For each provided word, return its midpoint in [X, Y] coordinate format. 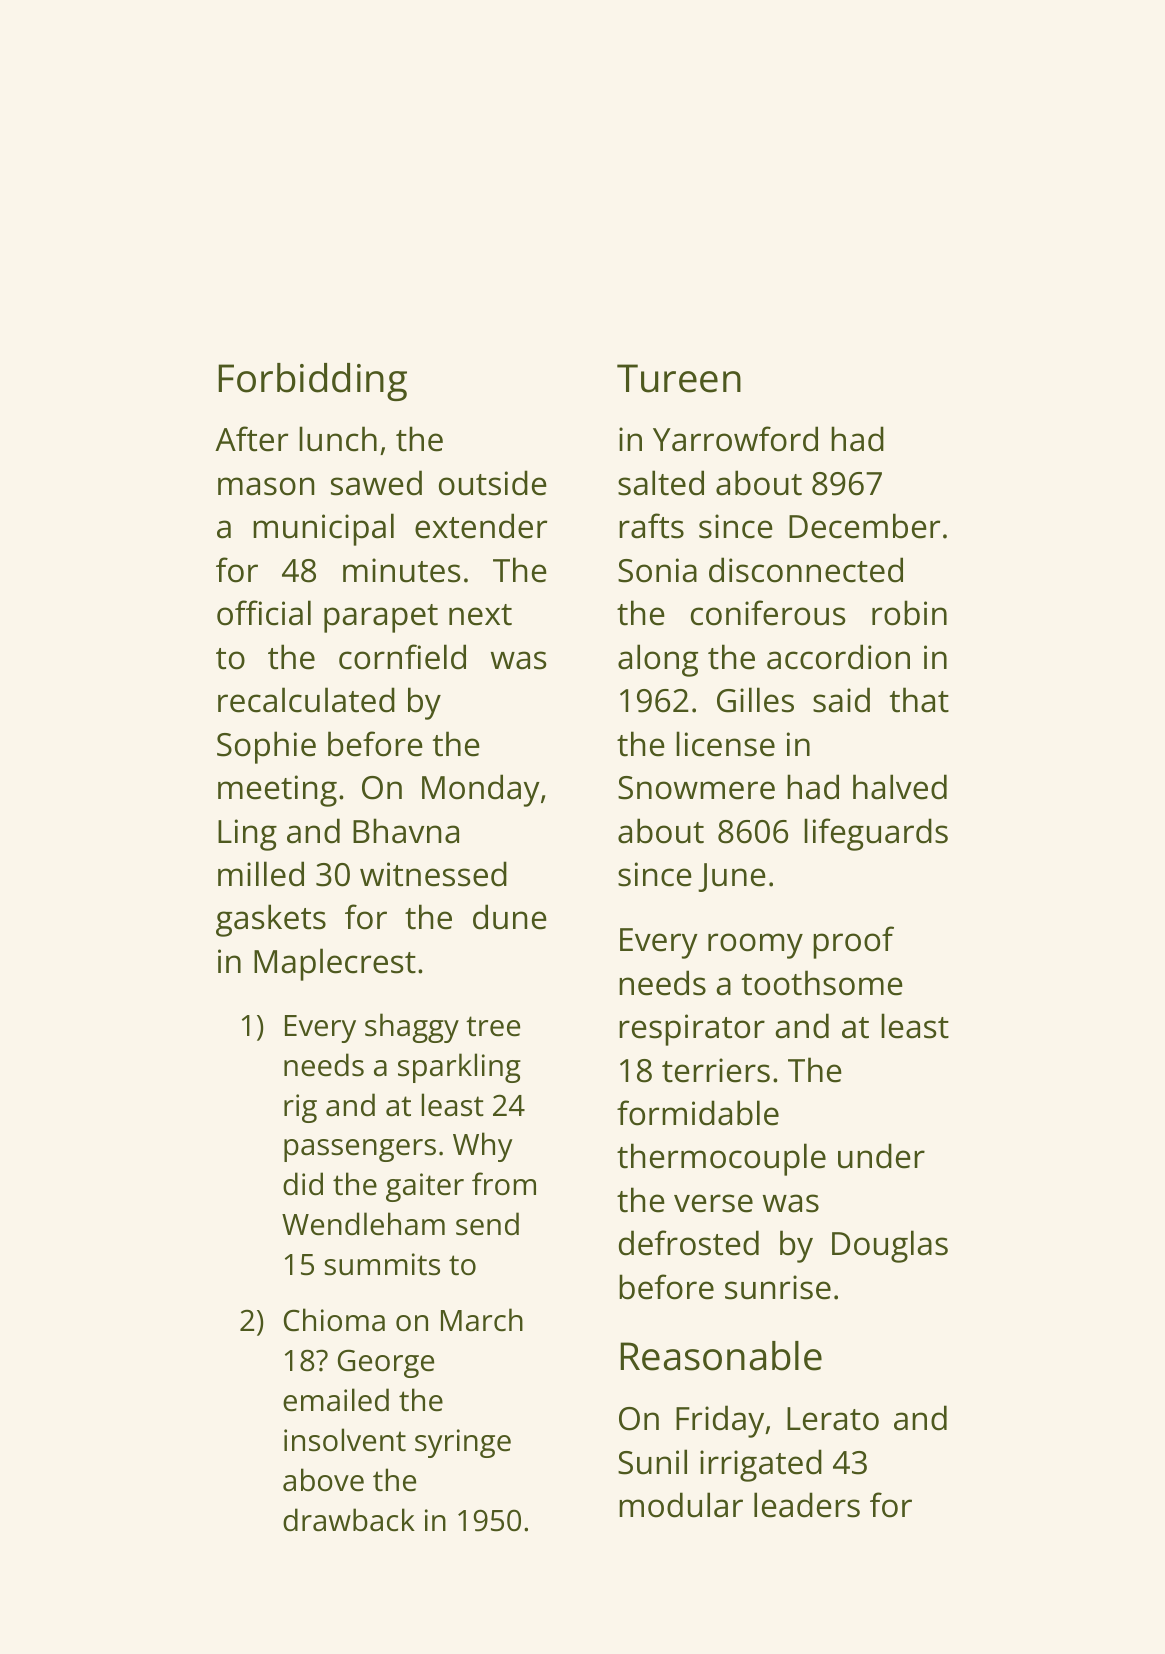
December [864, 526]
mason [266, 486]
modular [681, 1505]
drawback [349, 1520]
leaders [807, 1505]
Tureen [679, 378]
